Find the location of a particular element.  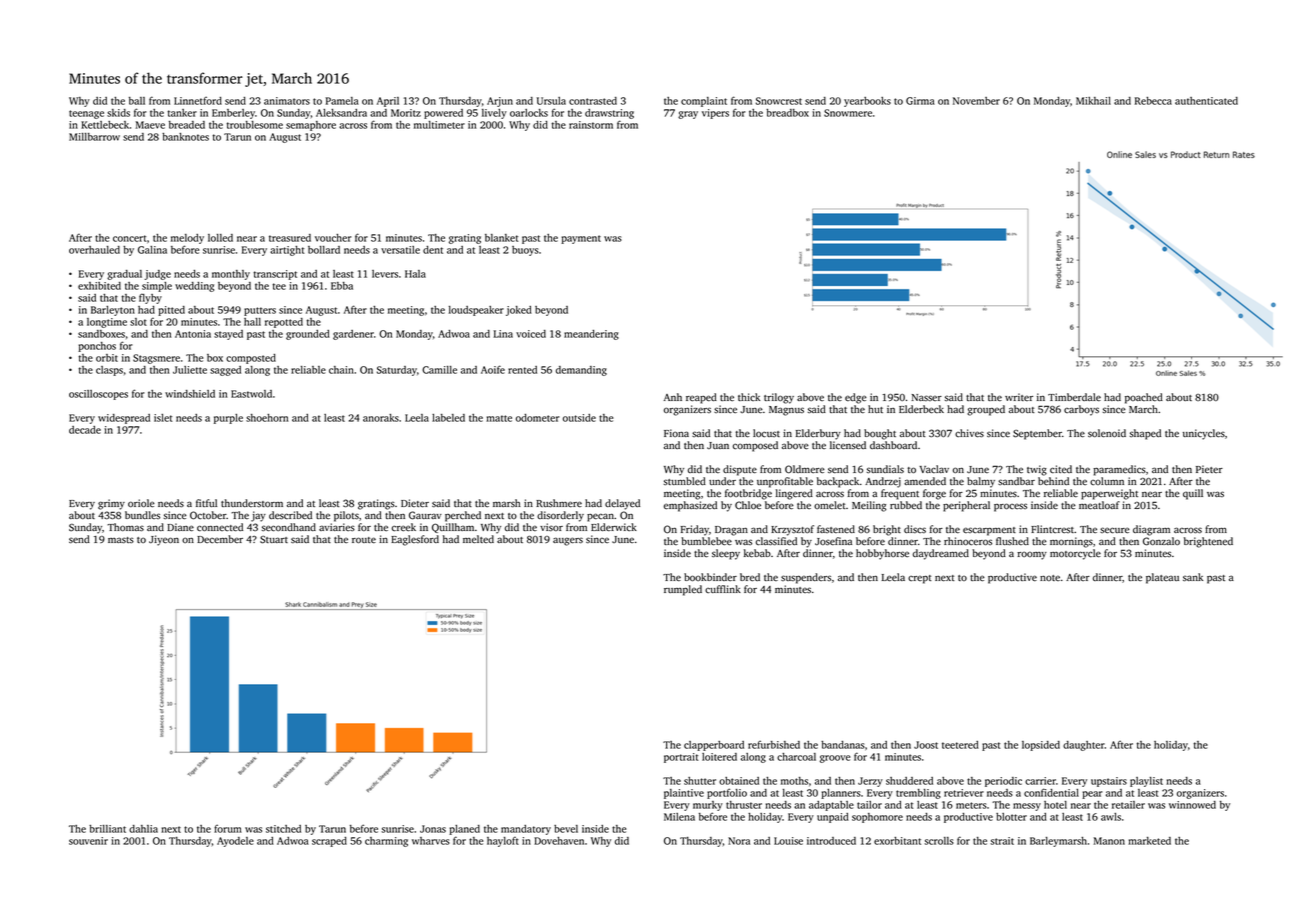

Pieter is located at coordinates (1209, 469).
